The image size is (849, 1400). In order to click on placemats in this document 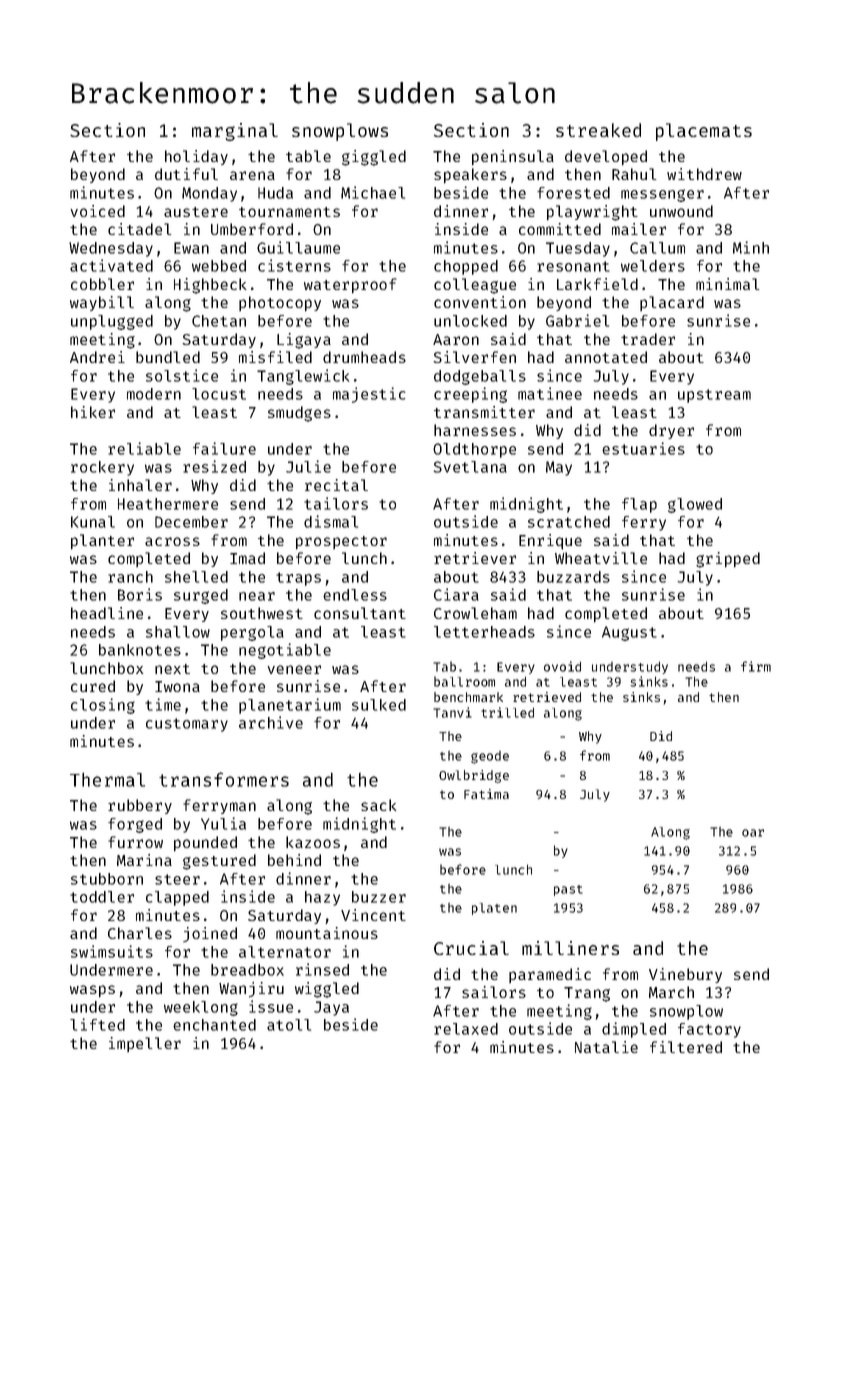, I will do `click(704, 132)`.
